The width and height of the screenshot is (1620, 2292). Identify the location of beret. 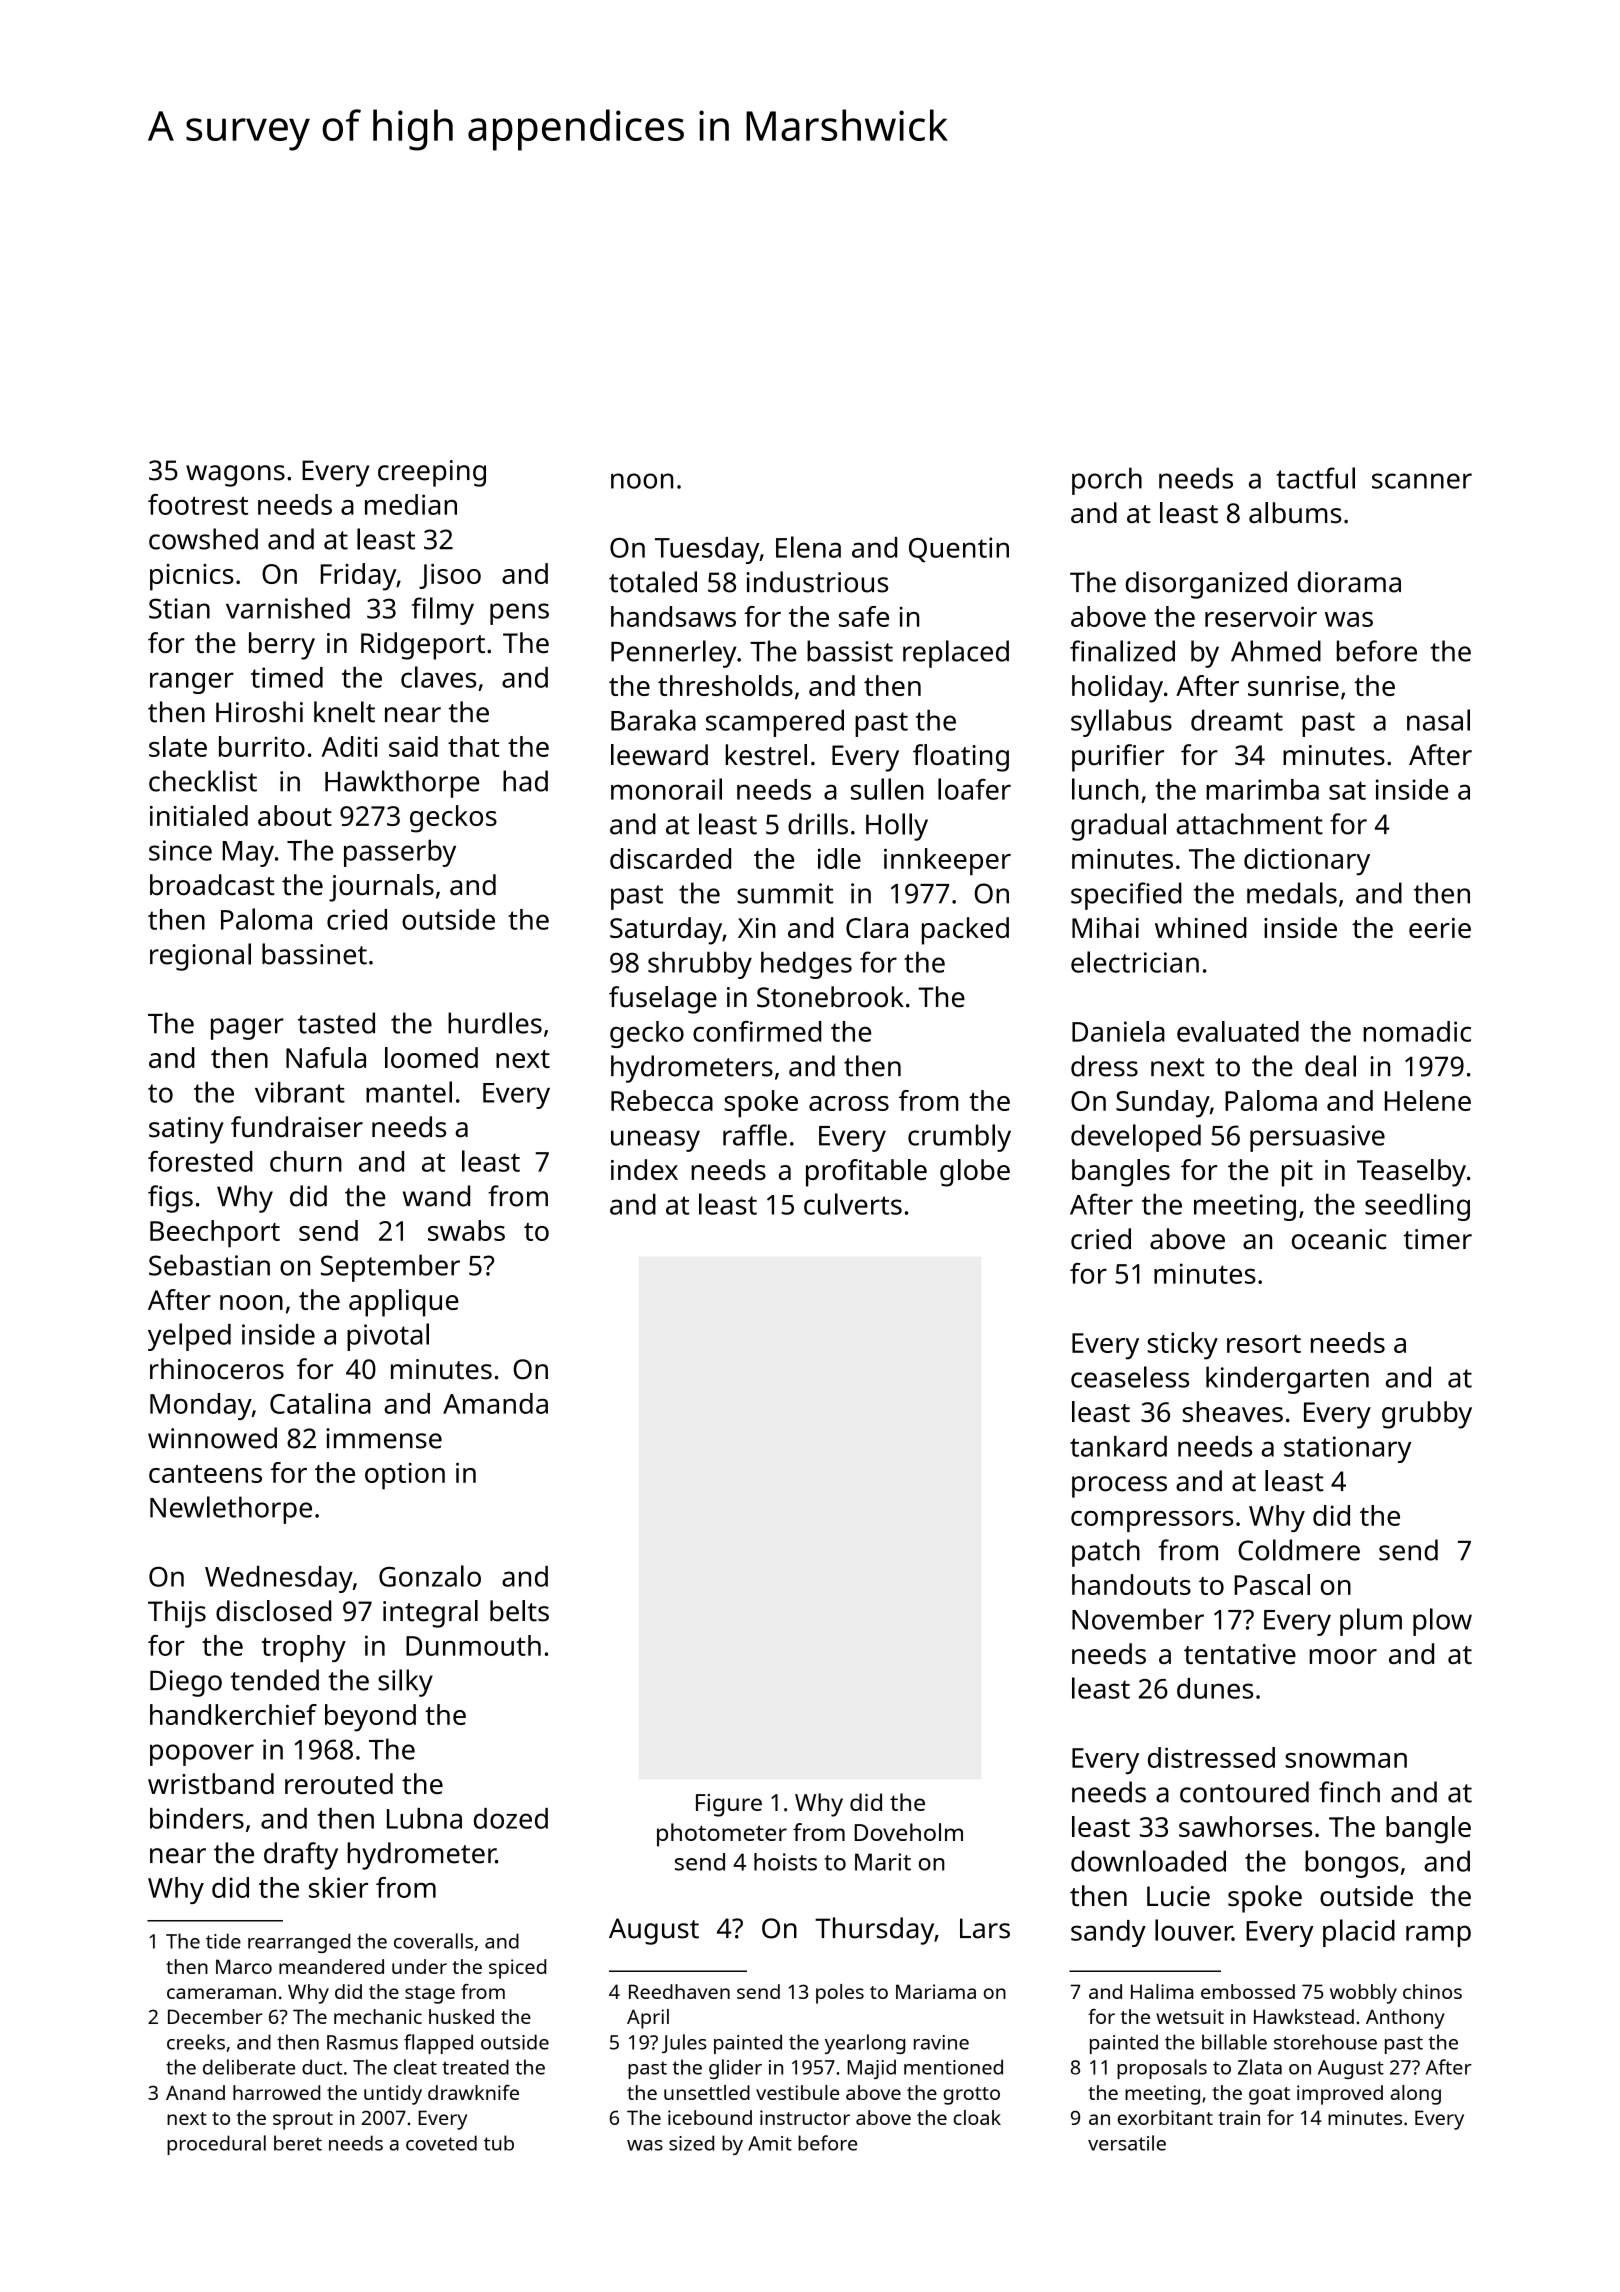
(298, 2143).
